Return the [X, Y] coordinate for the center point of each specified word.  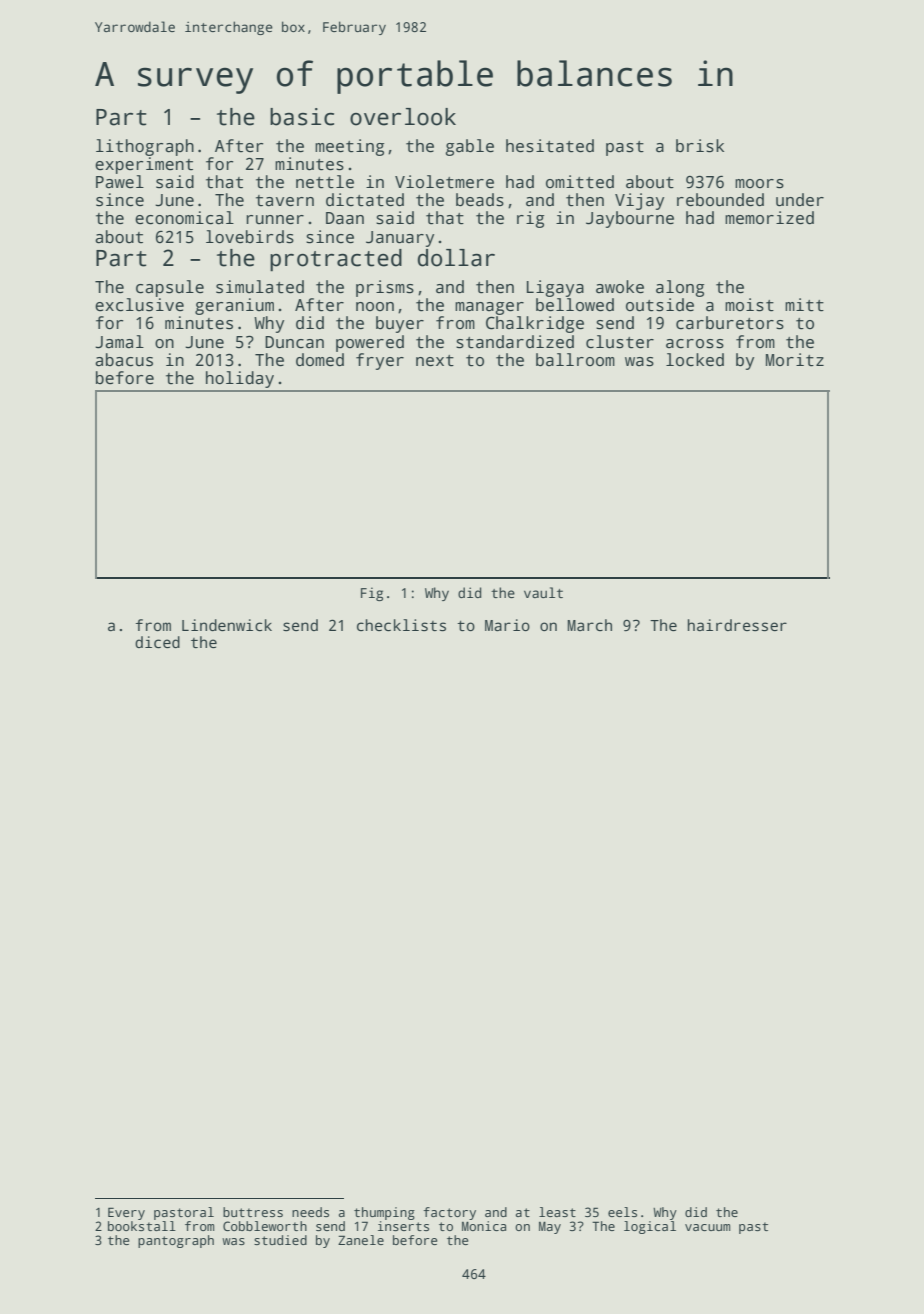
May [550, 1227]
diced [157, 642]
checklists [401, 625]
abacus [124, 360]
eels [622, 1212]
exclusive [139, 305]
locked [695, 360]
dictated [365, 200]
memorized [769, 218]
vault [543, 592]
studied [280, 1240]
